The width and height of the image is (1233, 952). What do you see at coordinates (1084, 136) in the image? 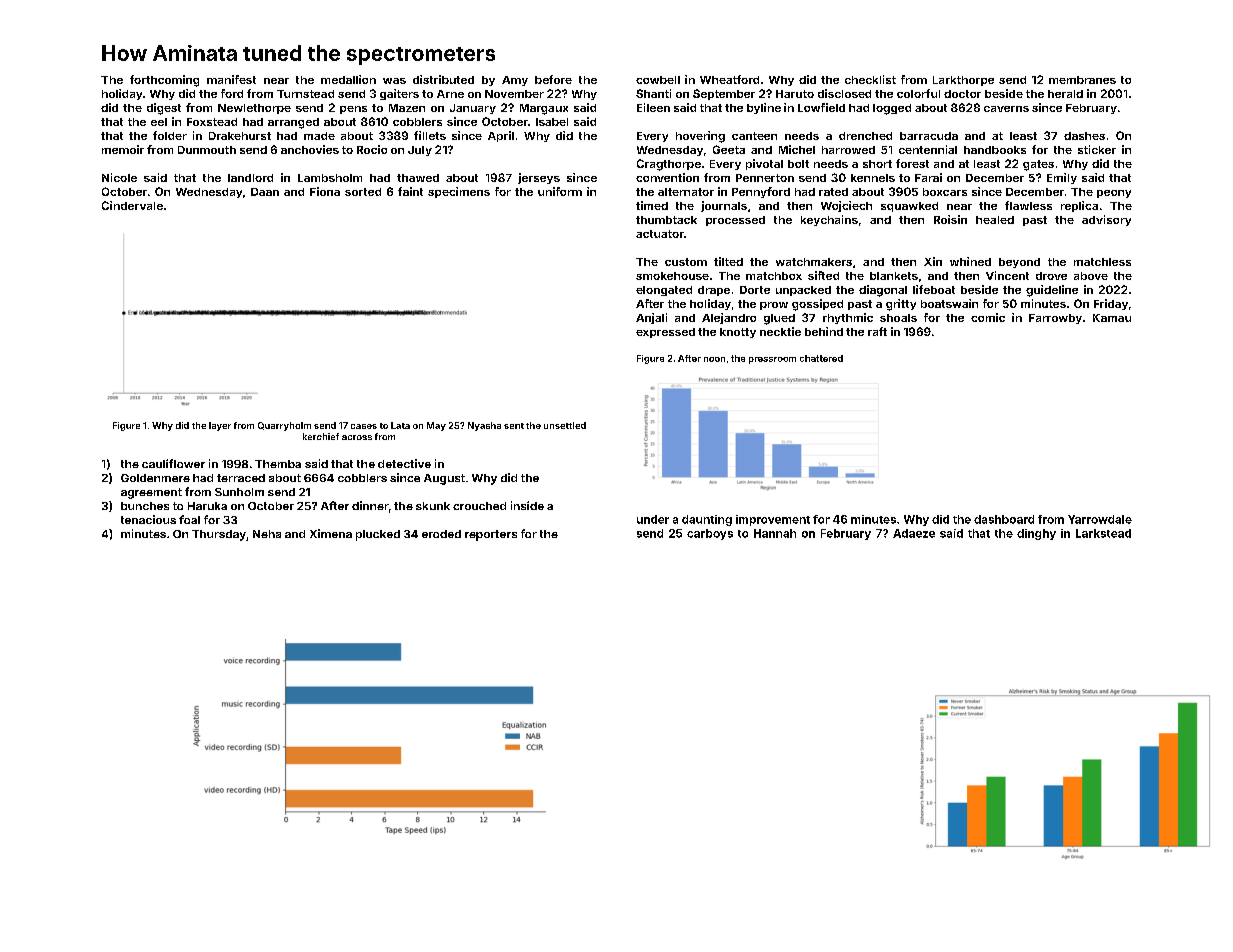
I see `dashes` at bounding box center [1084, 136].
